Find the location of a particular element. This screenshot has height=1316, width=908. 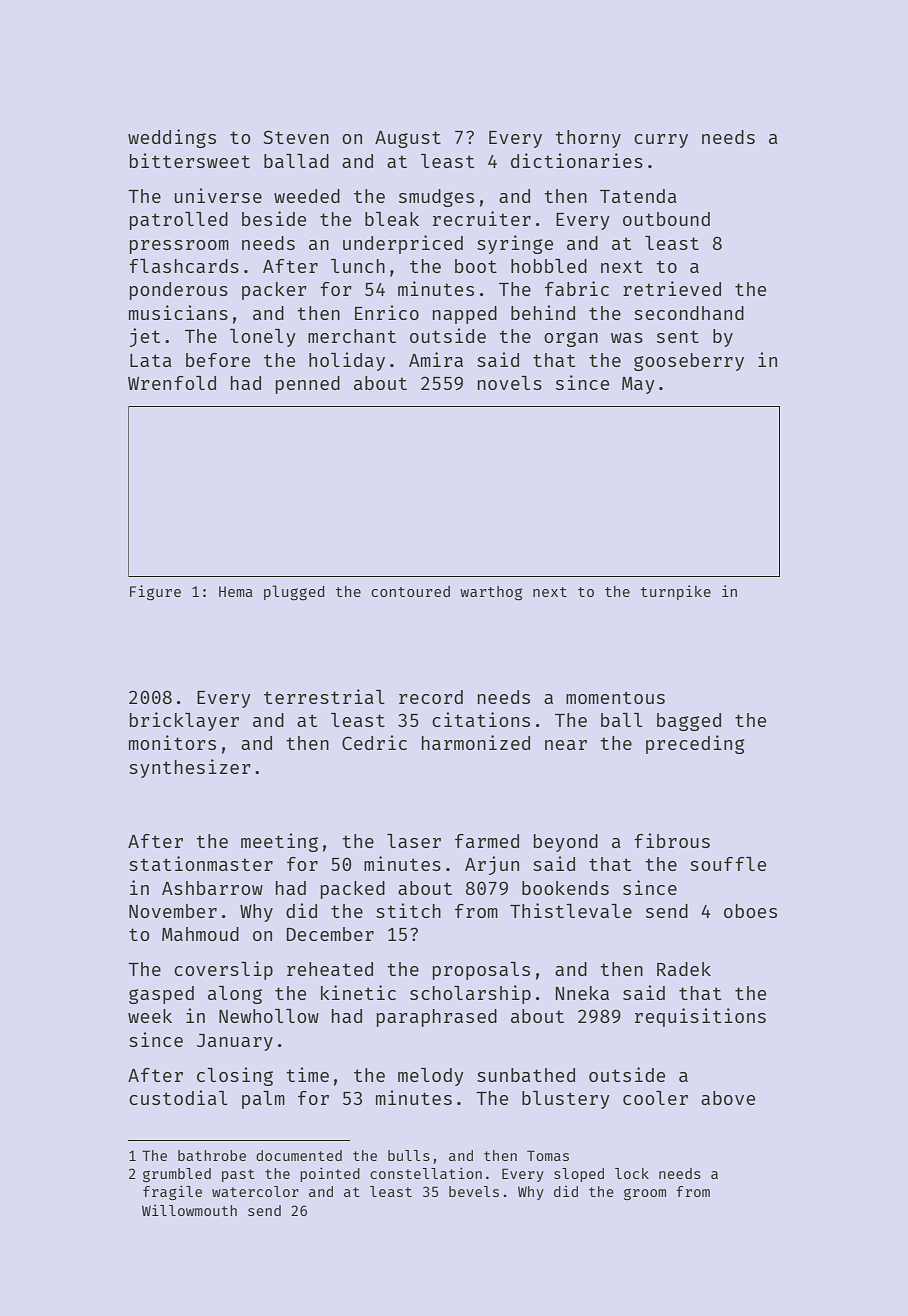

August is located at coordinates (408, 139).
